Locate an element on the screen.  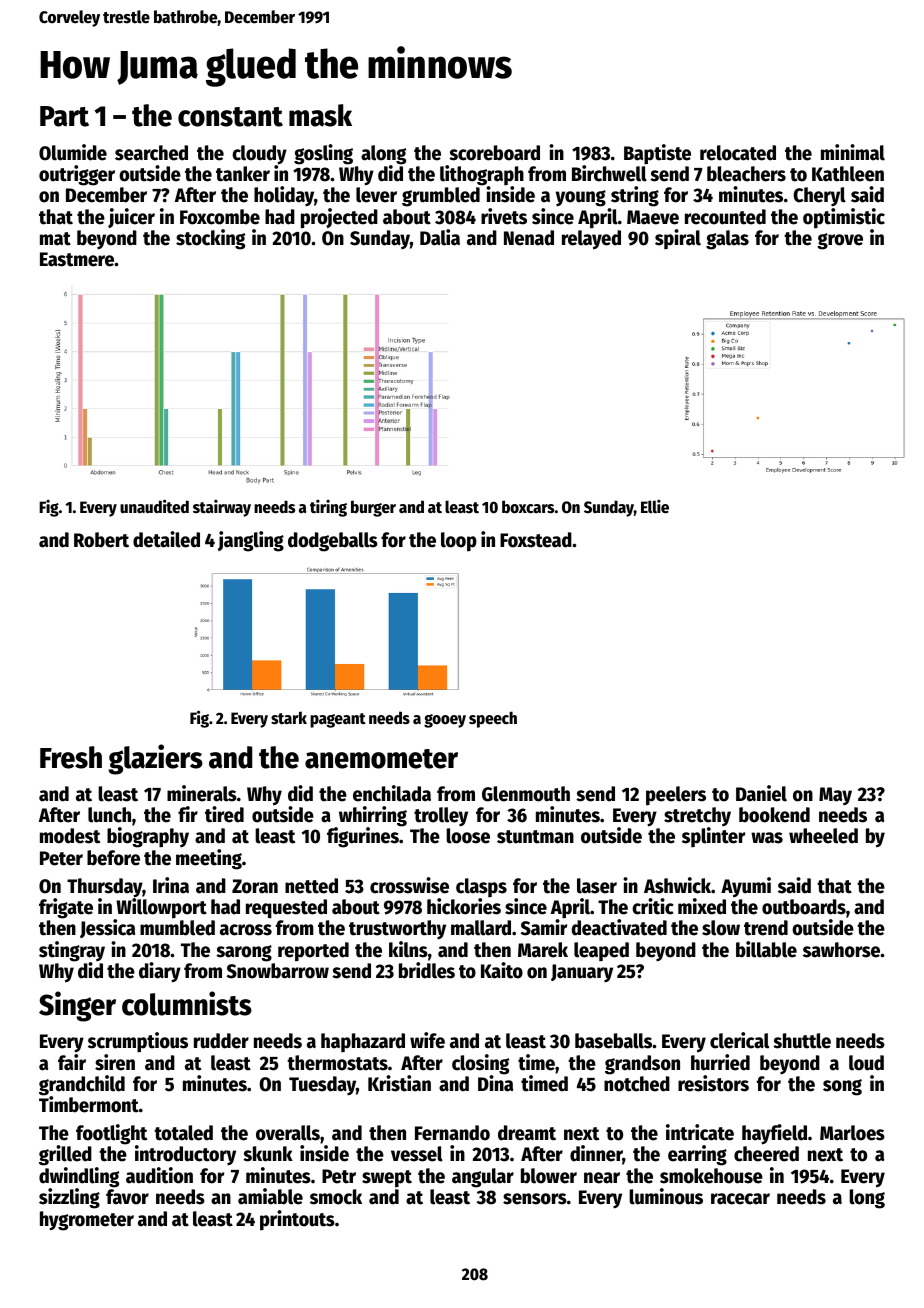
Ellie is located at coordinates (655, 506).
